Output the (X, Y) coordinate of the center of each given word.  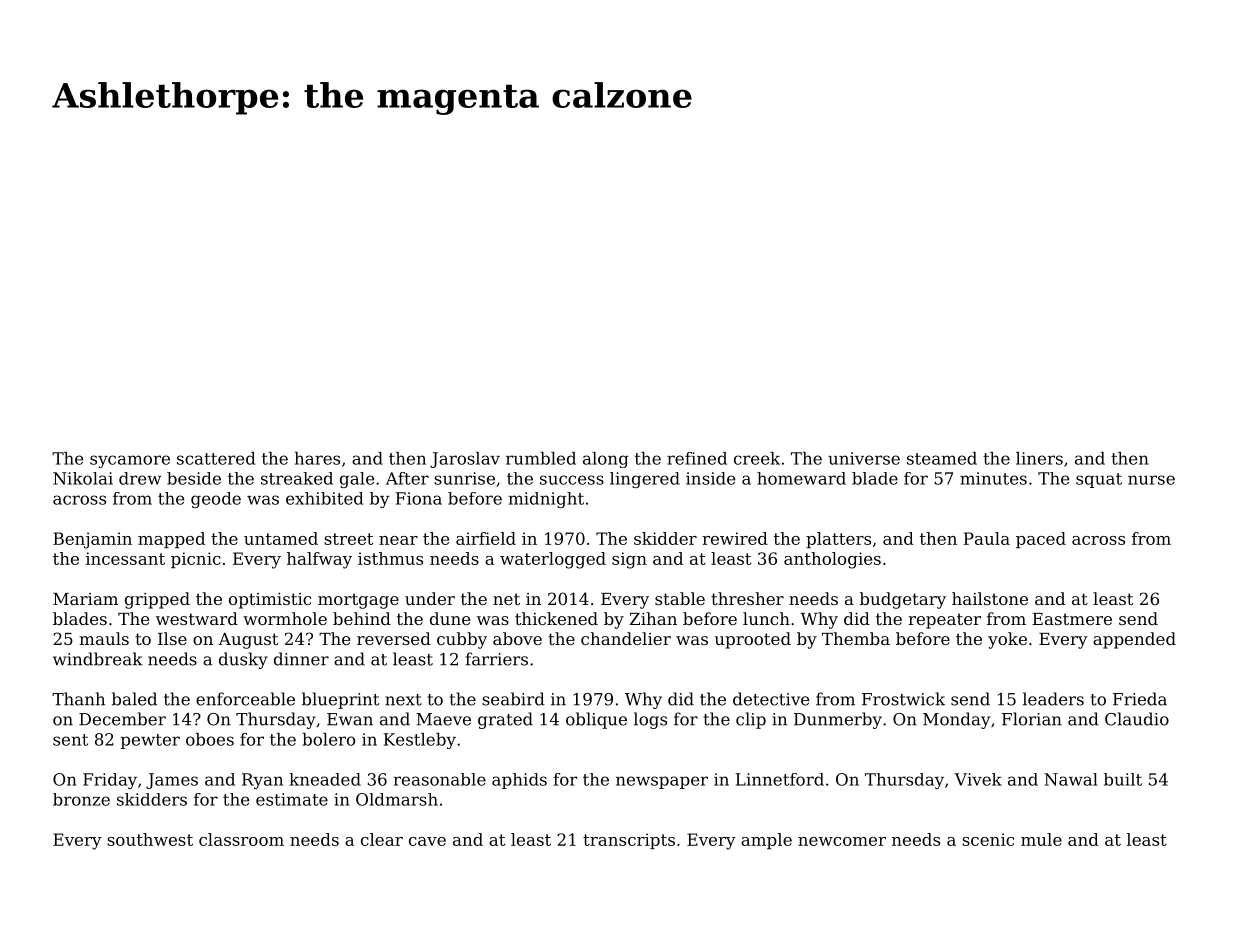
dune (450, 618)
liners (1039, 458)
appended (1134, 640)
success (572, 480)
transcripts (629, 841)
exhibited (324, 498)
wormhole (285, 618)
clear (382, 839)
